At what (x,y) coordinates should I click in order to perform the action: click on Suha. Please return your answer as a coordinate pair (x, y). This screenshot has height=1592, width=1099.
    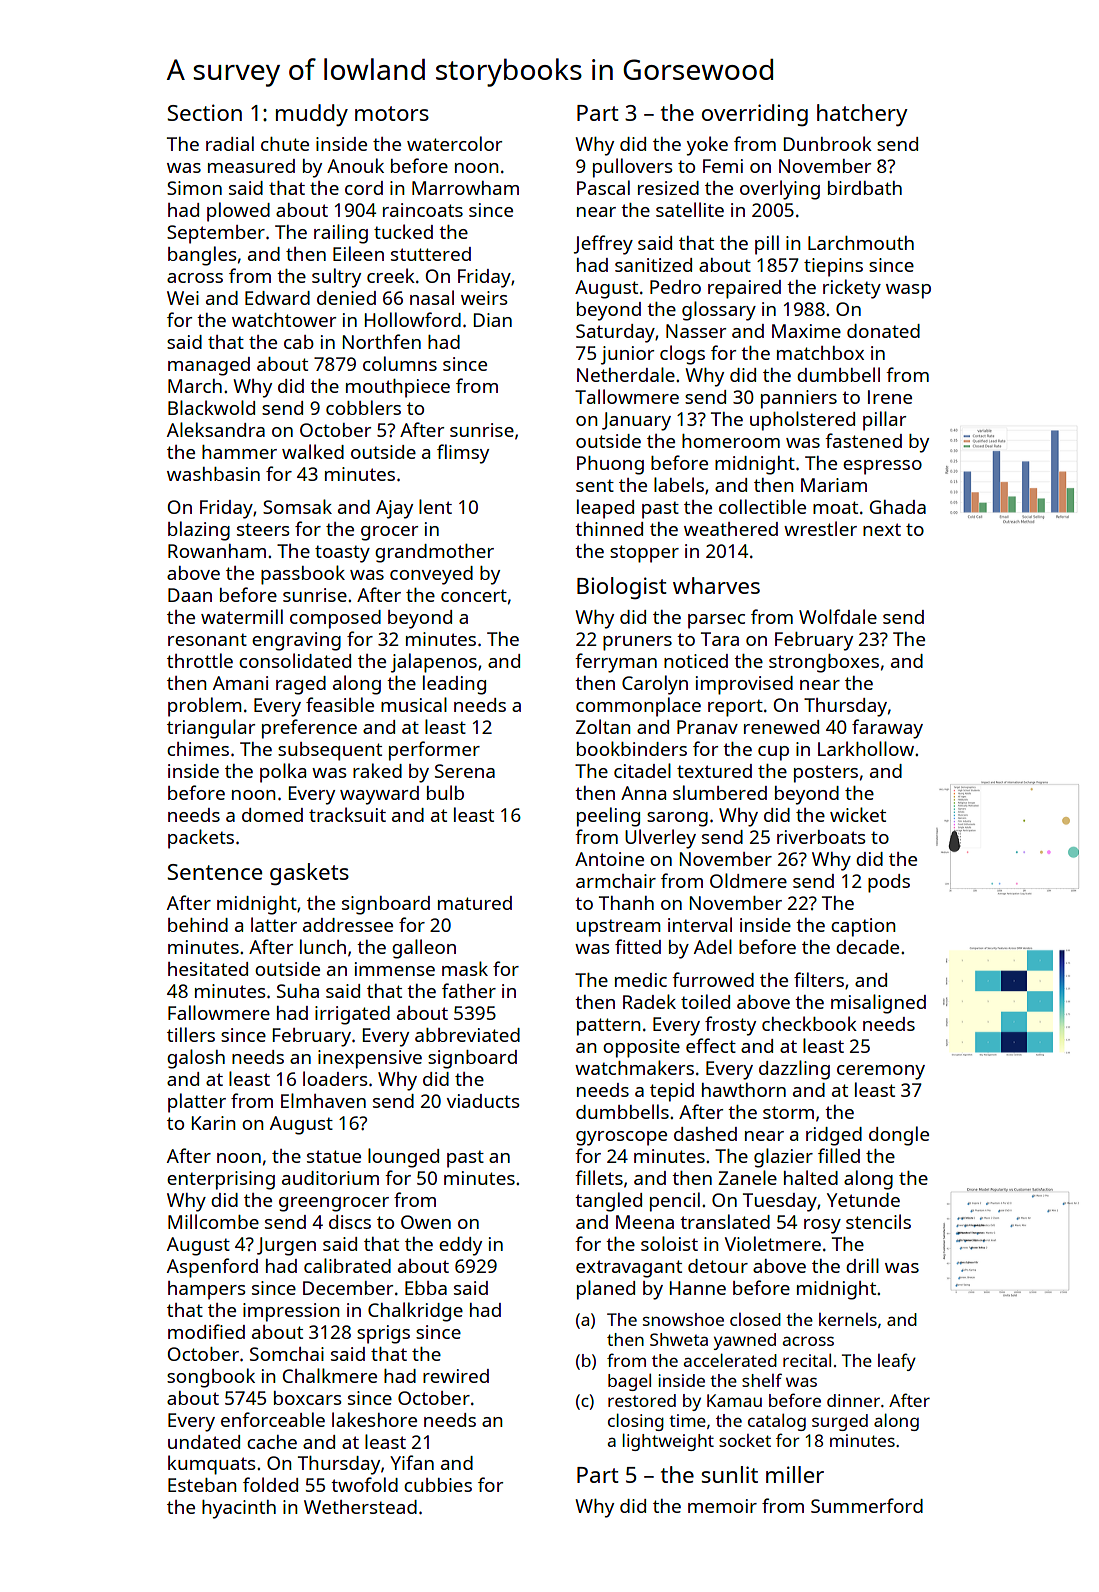
    Looking at the image, I should click on (298, 991).
